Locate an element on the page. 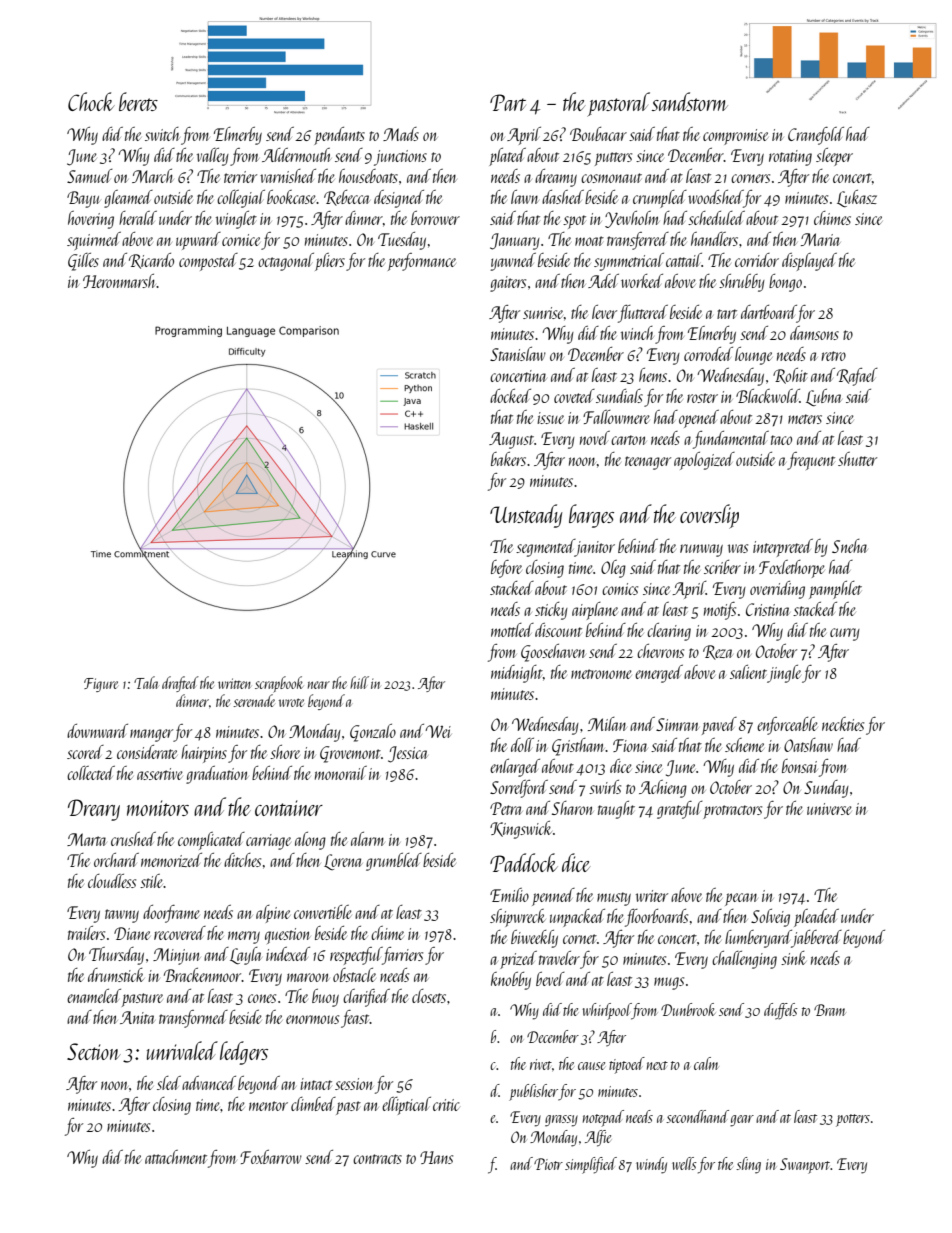 The image size is (952, 1233). recovered is located at coordinates (180, 933).
